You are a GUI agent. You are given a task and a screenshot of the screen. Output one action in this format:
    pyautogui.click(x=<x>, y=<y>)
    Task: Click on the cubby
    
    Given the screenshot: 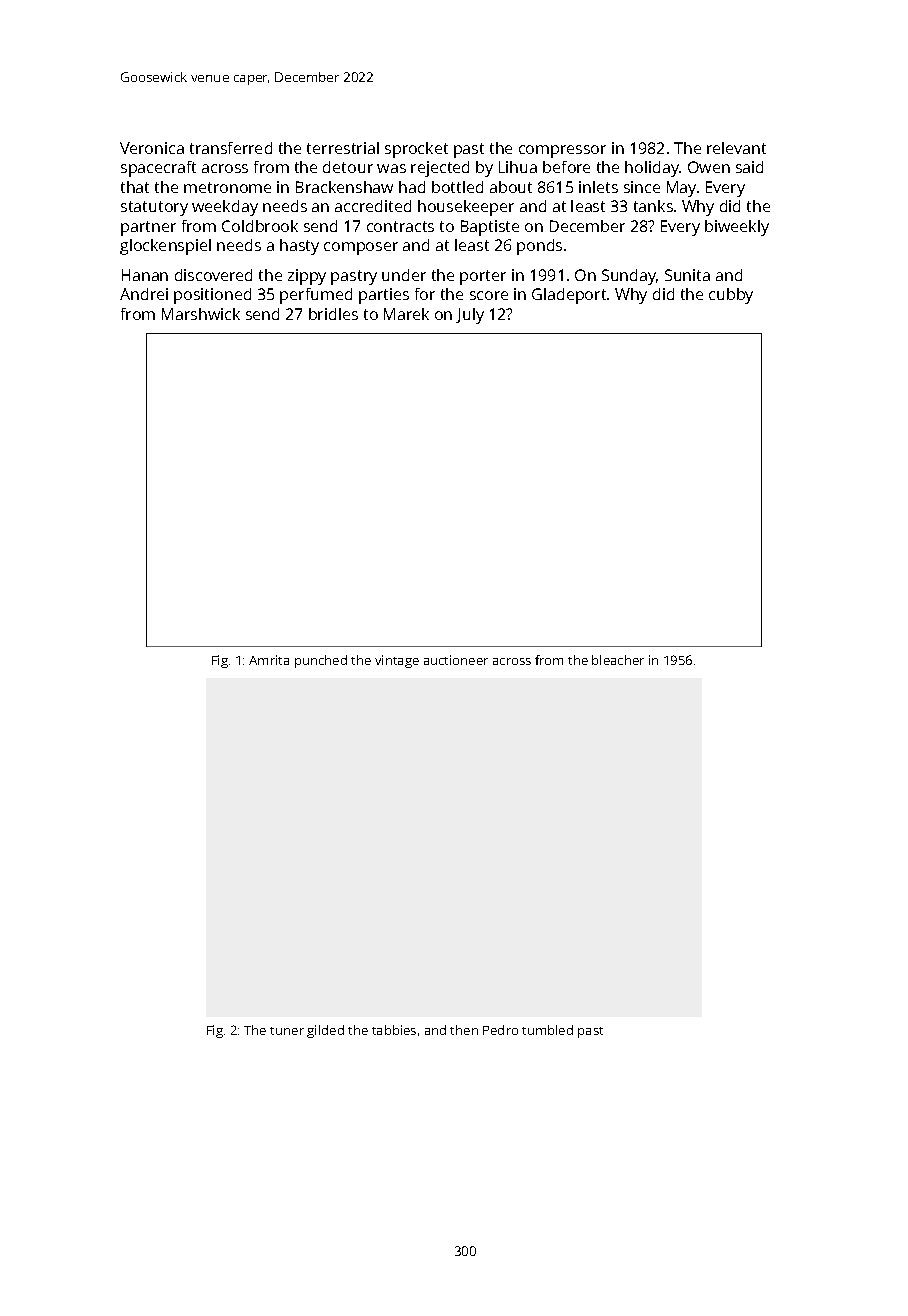 What is the action you would take?
    pyautogui.click(x=731, y=296)
